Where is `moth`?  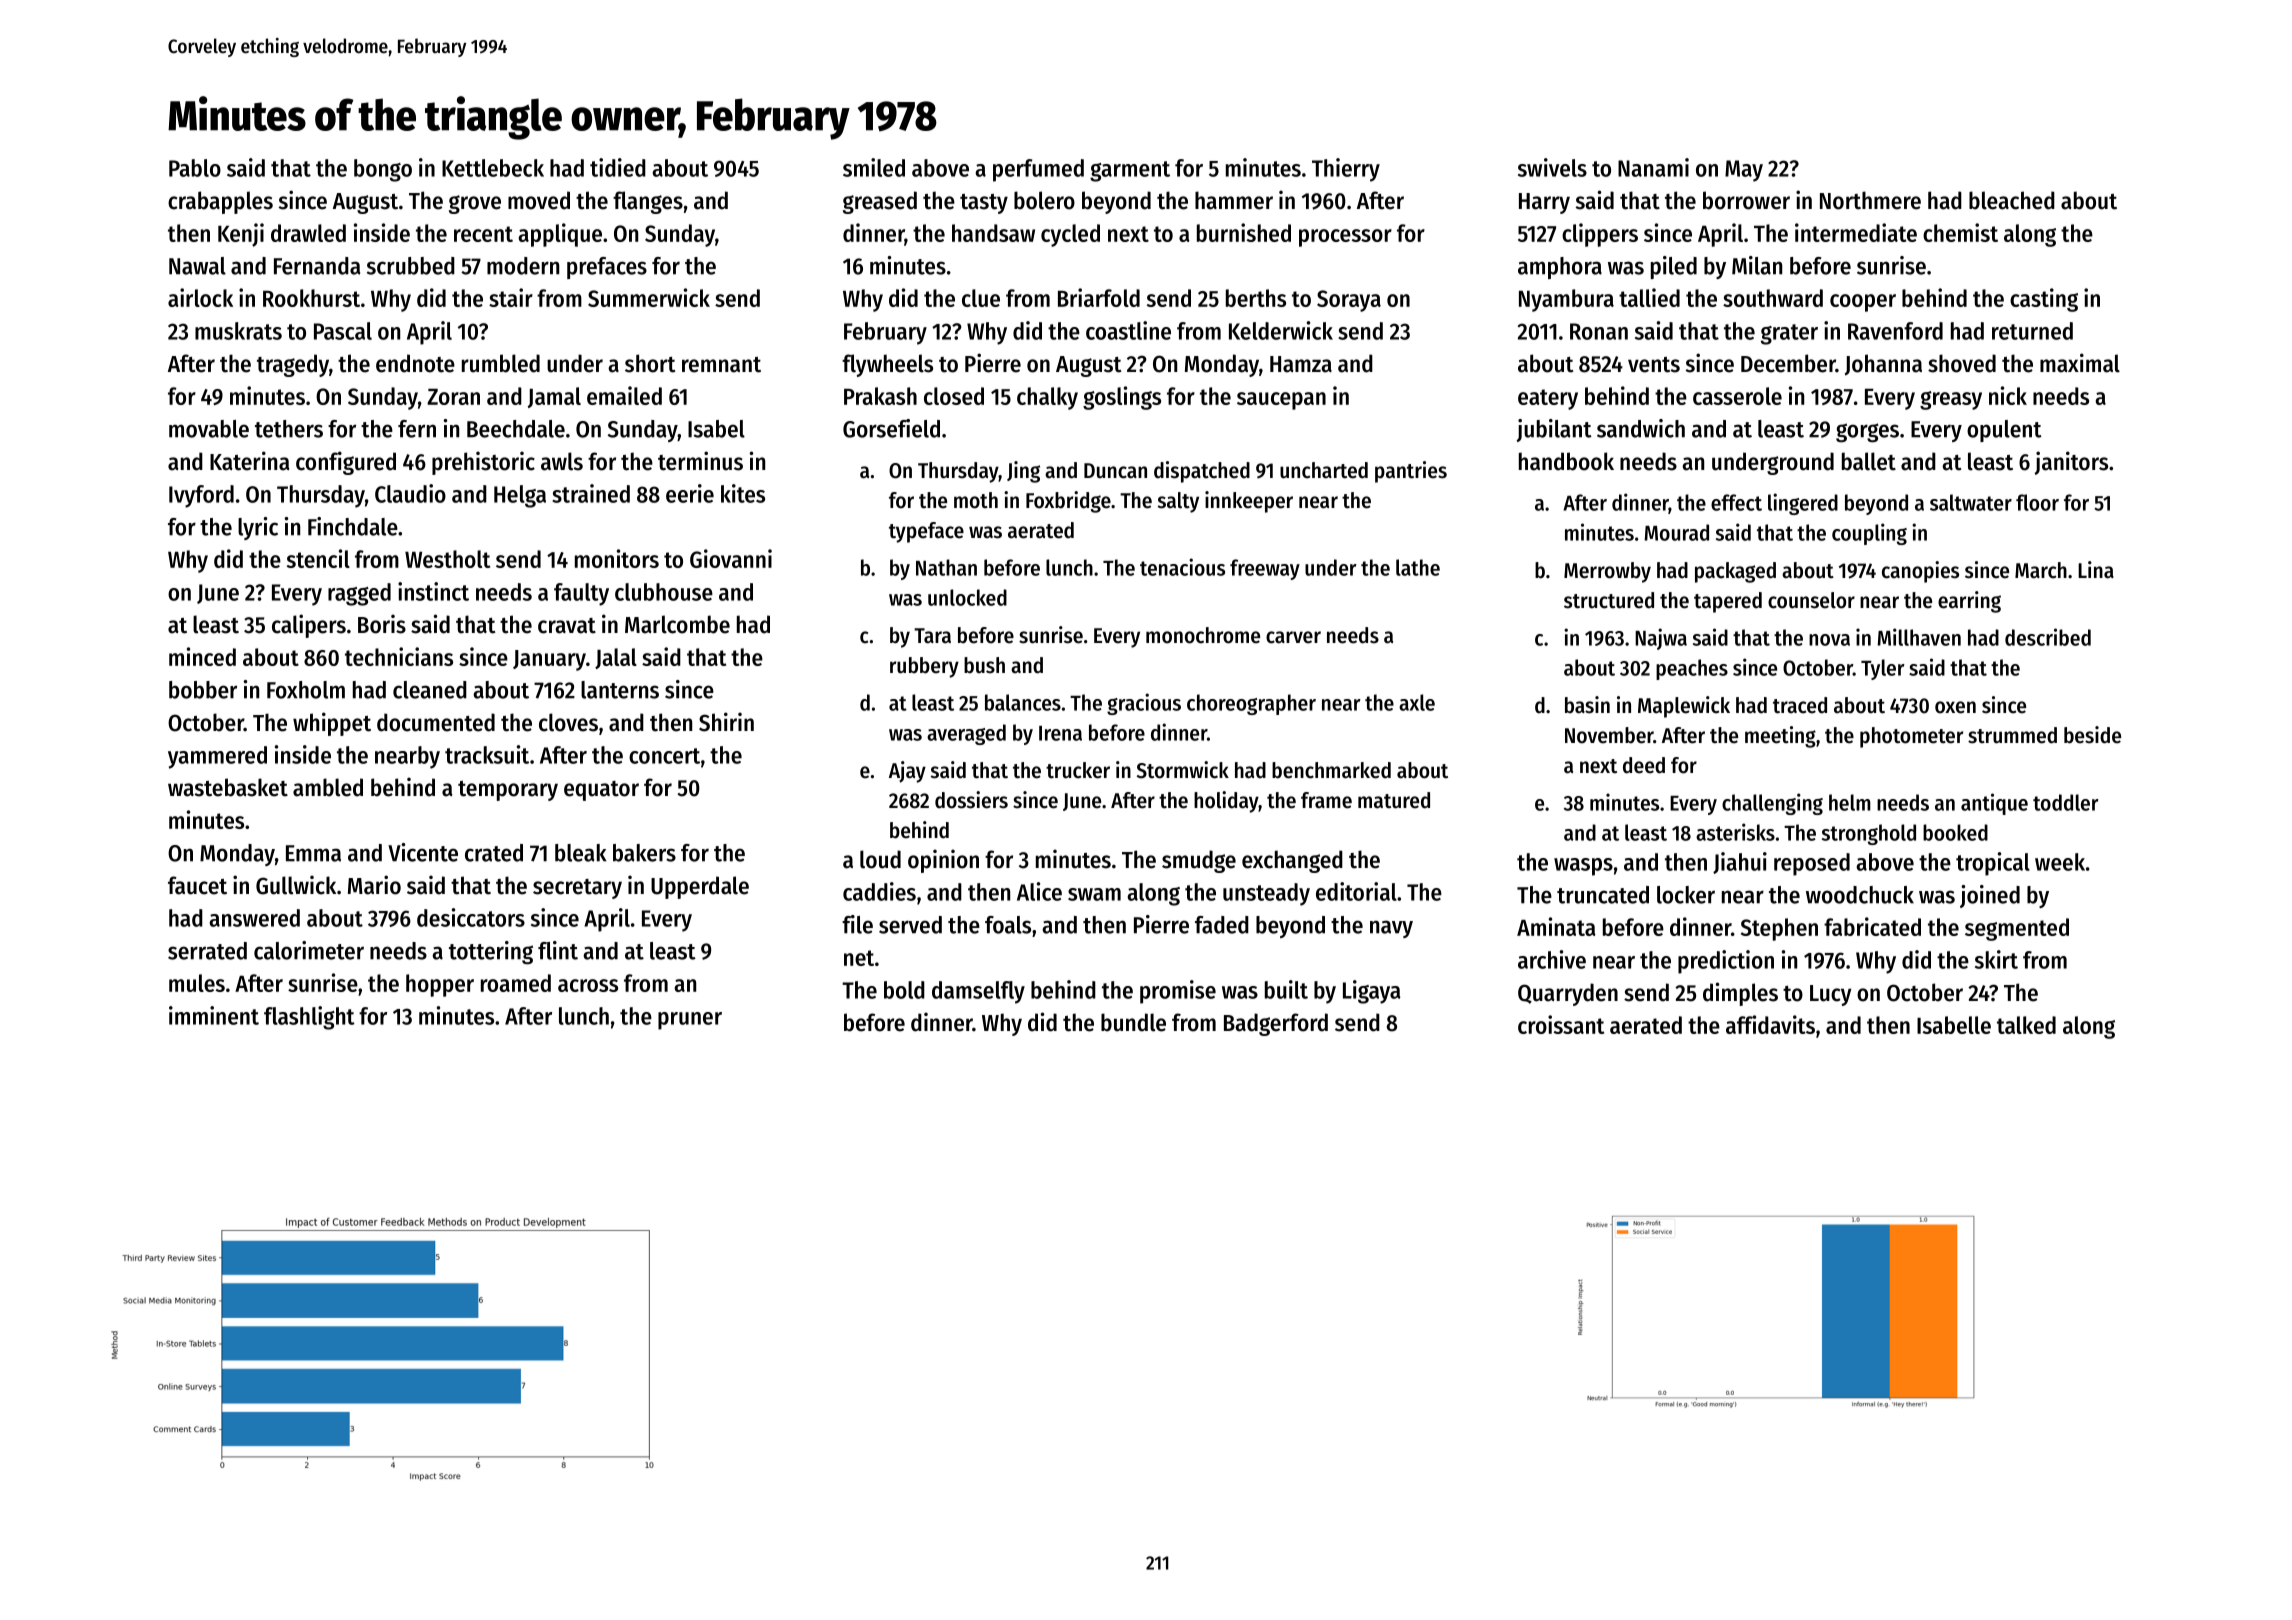 moth is located at coordinates (976, 500).
